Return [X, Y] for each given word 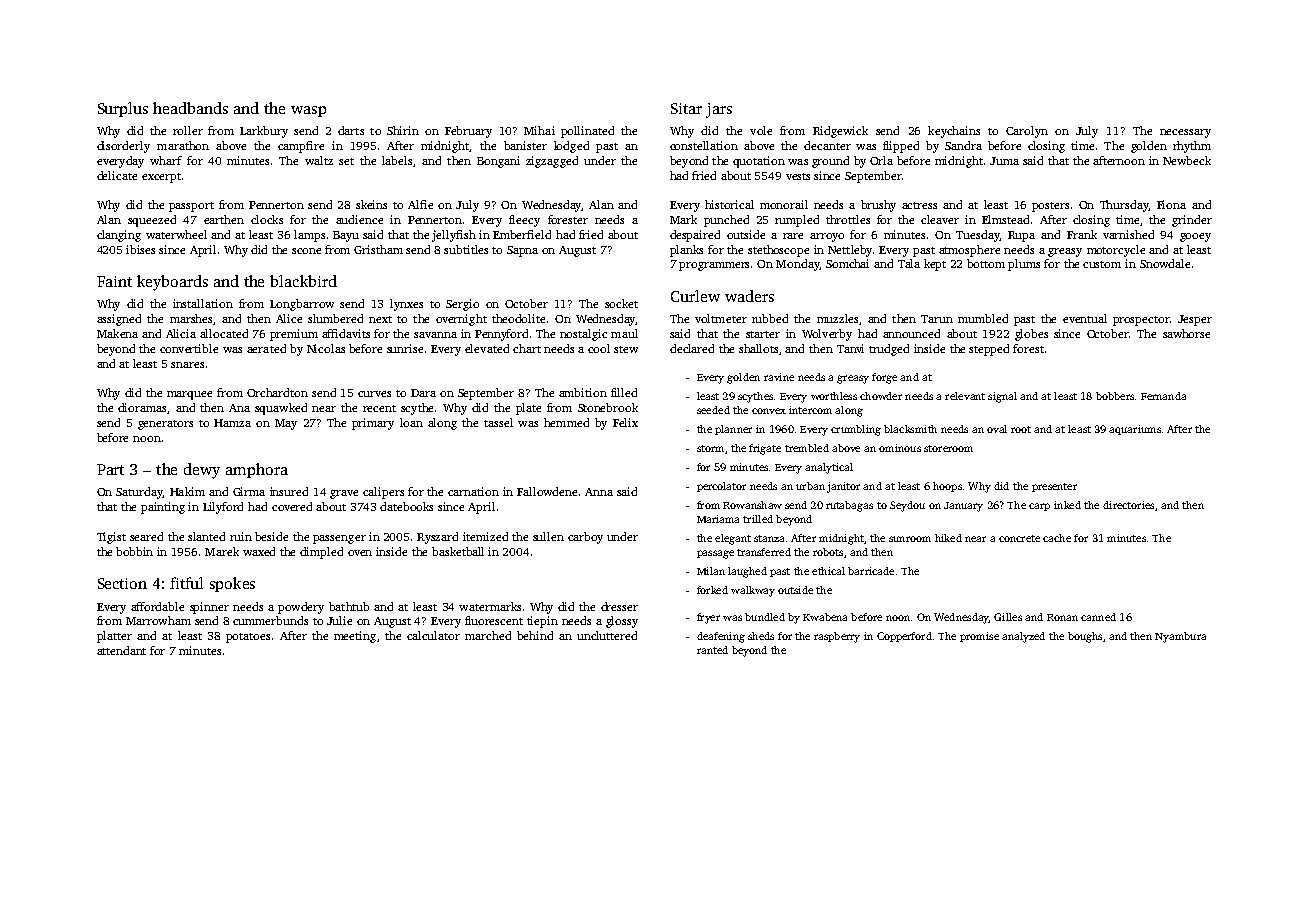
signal [1002, 397]
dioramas [142, 407]
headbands [190, 108]
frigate [765, 449]
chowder [881, 396]
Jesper [1195, 320]
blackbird [303, 281]
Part [110, 469]
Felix [625, 422]
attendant [121, 650]
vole [761, 130]
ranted [712, 650]
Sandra [963, 145]
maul [624, 333]
